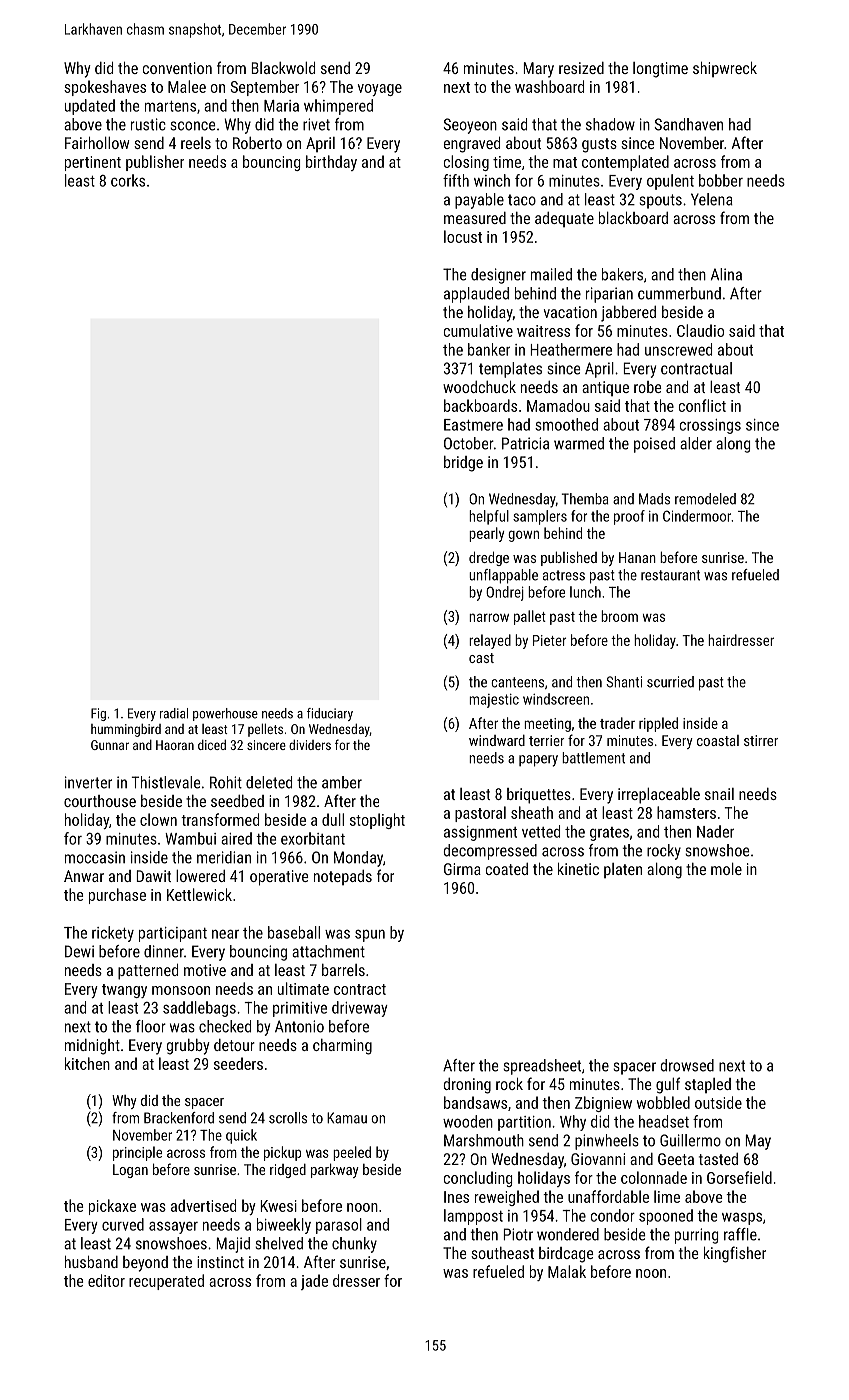 The width and height of the screenshot is (849, 1400). What do you see at coordinates (658, 724) in the screenshot?
I see `rippled` at bounding box center [658, 724].
